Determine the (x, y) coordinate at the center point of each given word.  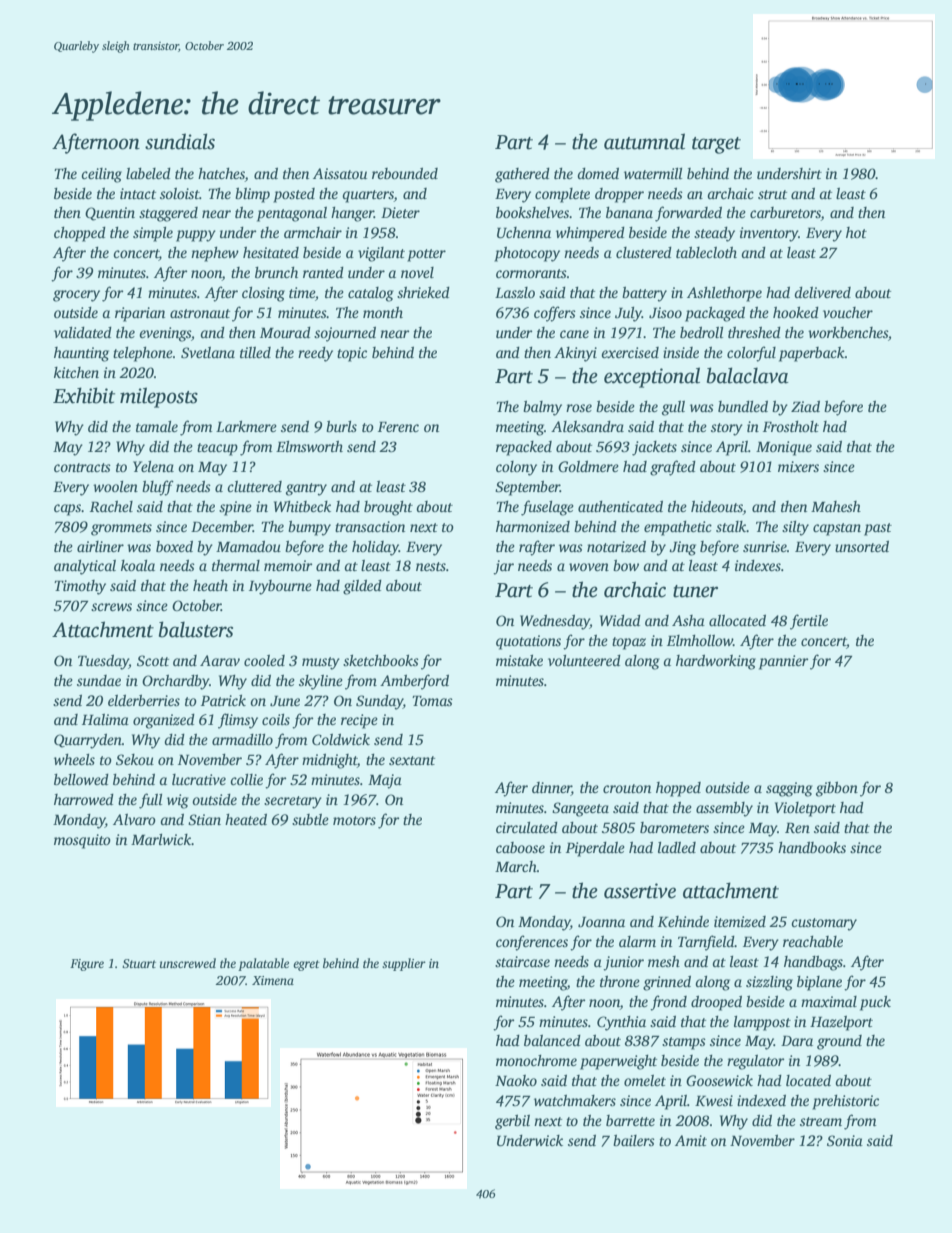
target (716, 145)
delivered (822, 292)
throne (620, 981)
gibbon (837, 789)
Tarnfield (706, 943)
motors (354, 820)
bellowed (81, 779)
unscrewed (188, 963)
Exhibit (84, 395)
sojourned (345, 334)
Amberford (414, 682)
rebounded (405, 173)
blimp (252, 195)
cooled (264, 660)
